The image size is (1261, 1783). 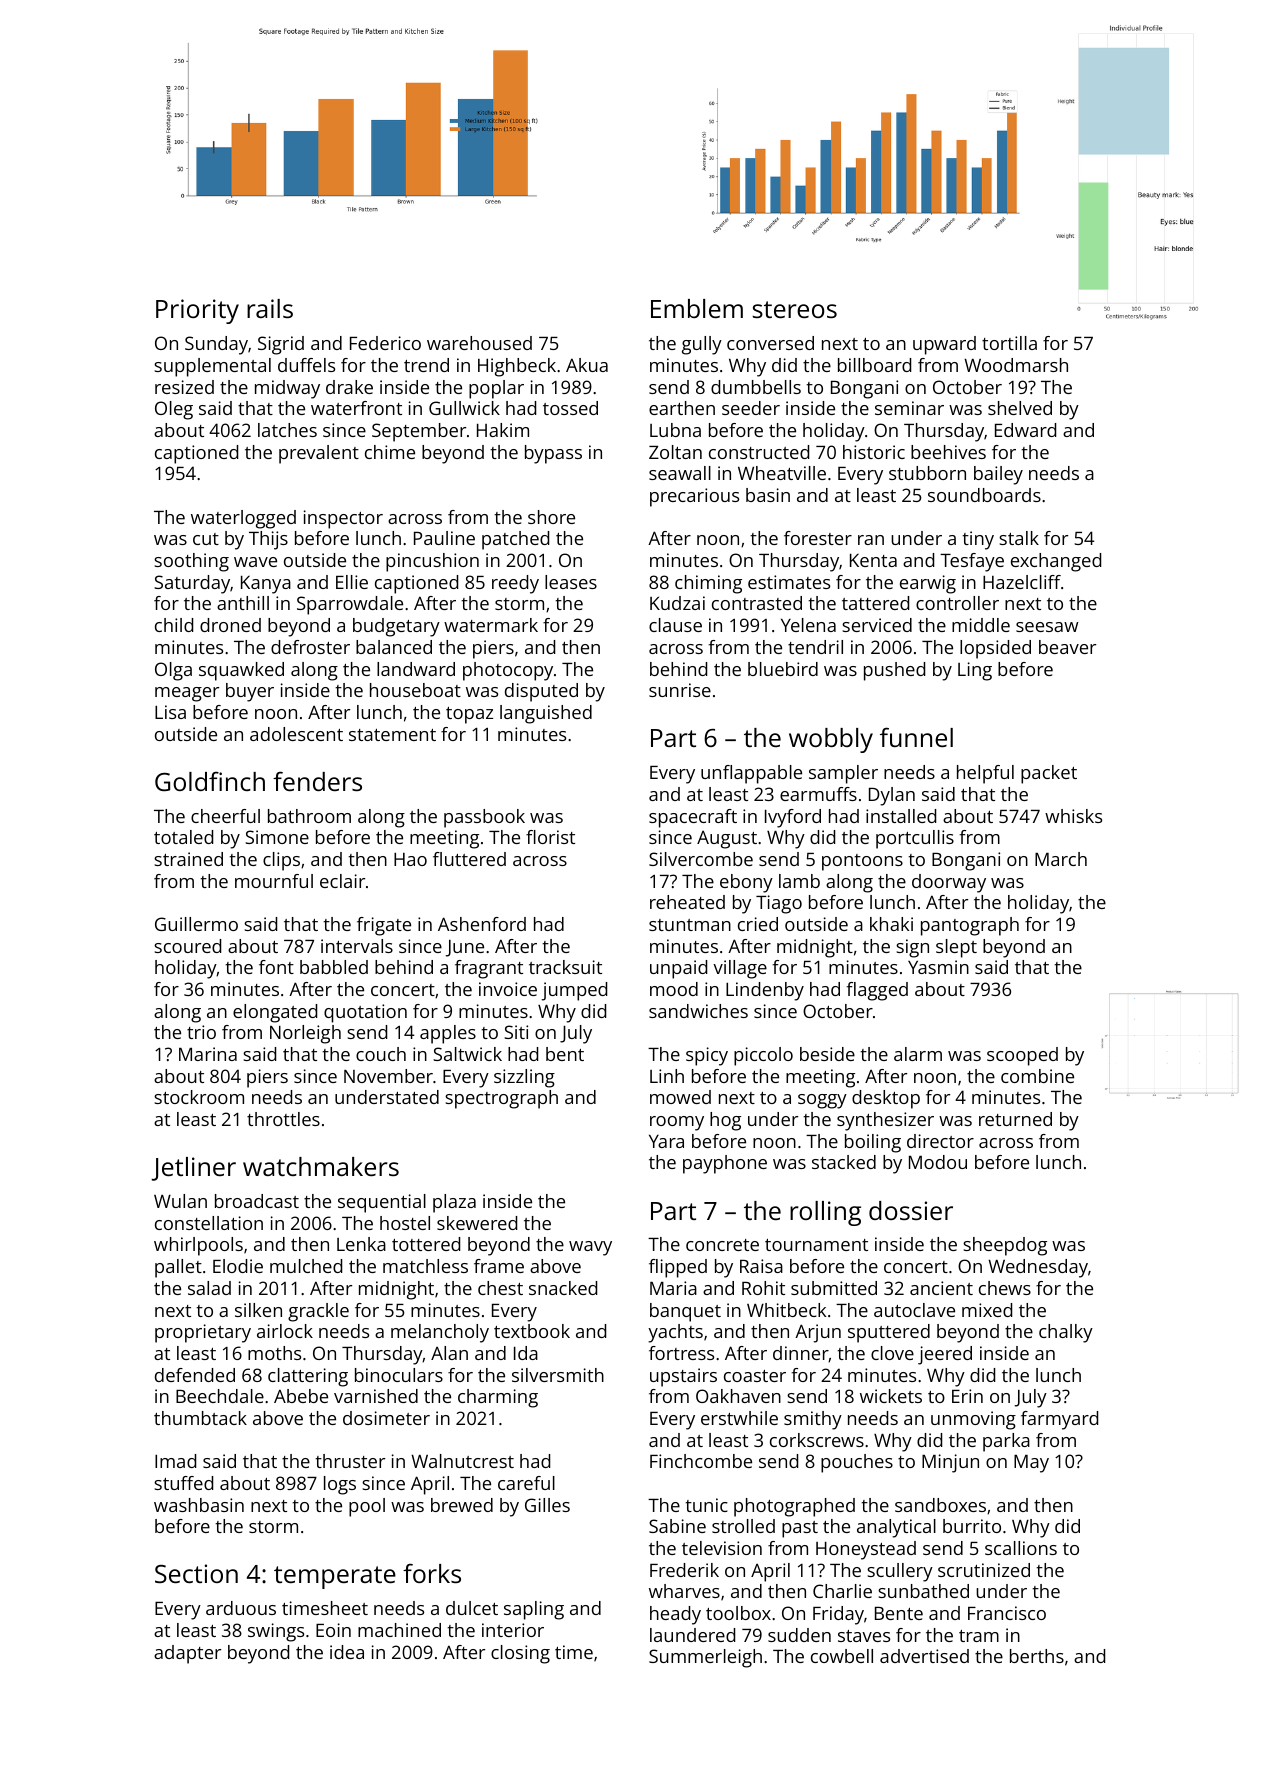 I want to click on Beechdale, so click(x=220, y=1396).
